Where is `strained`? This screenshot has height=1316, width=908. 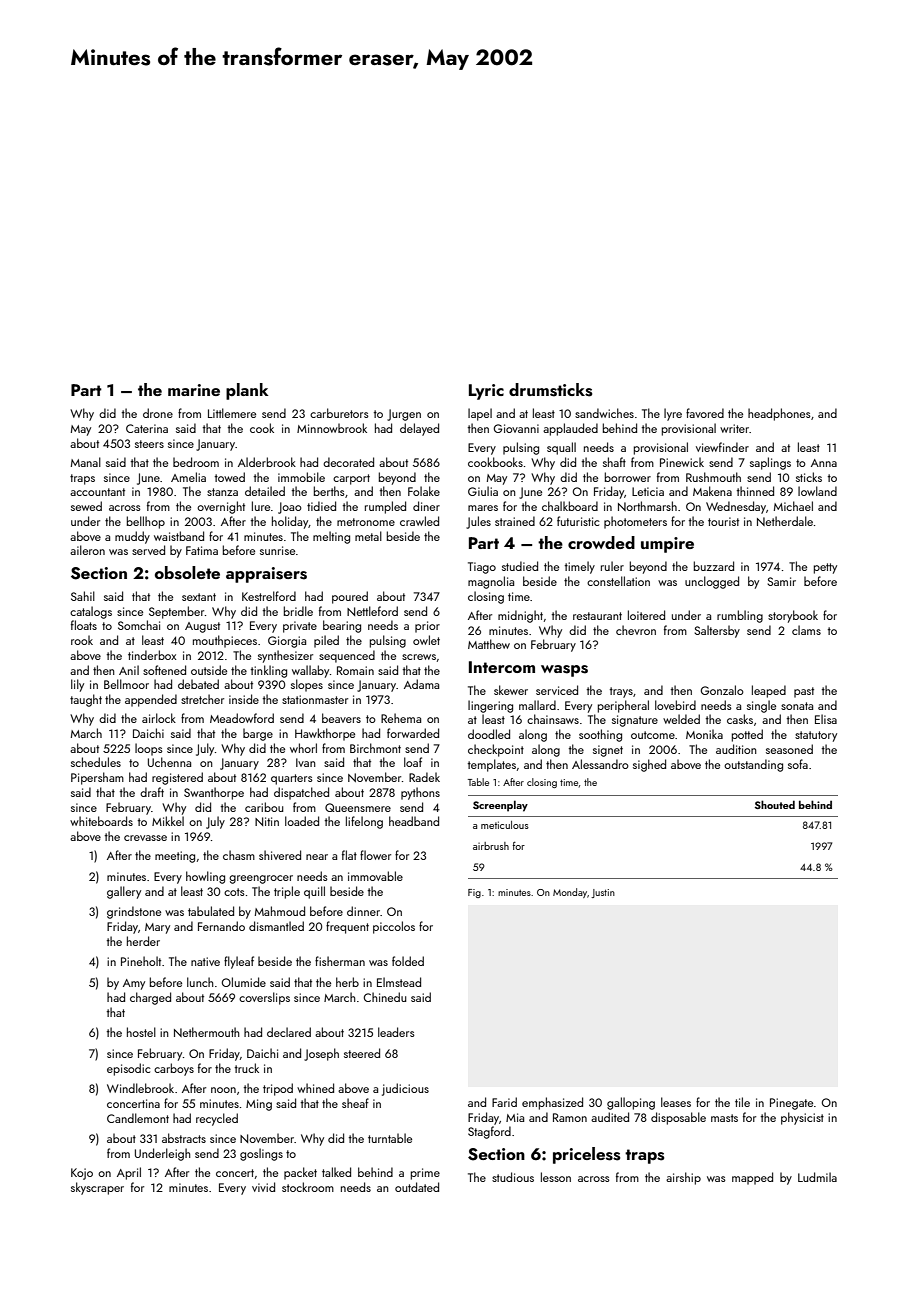 strained is located at coordinates (515, 521).
